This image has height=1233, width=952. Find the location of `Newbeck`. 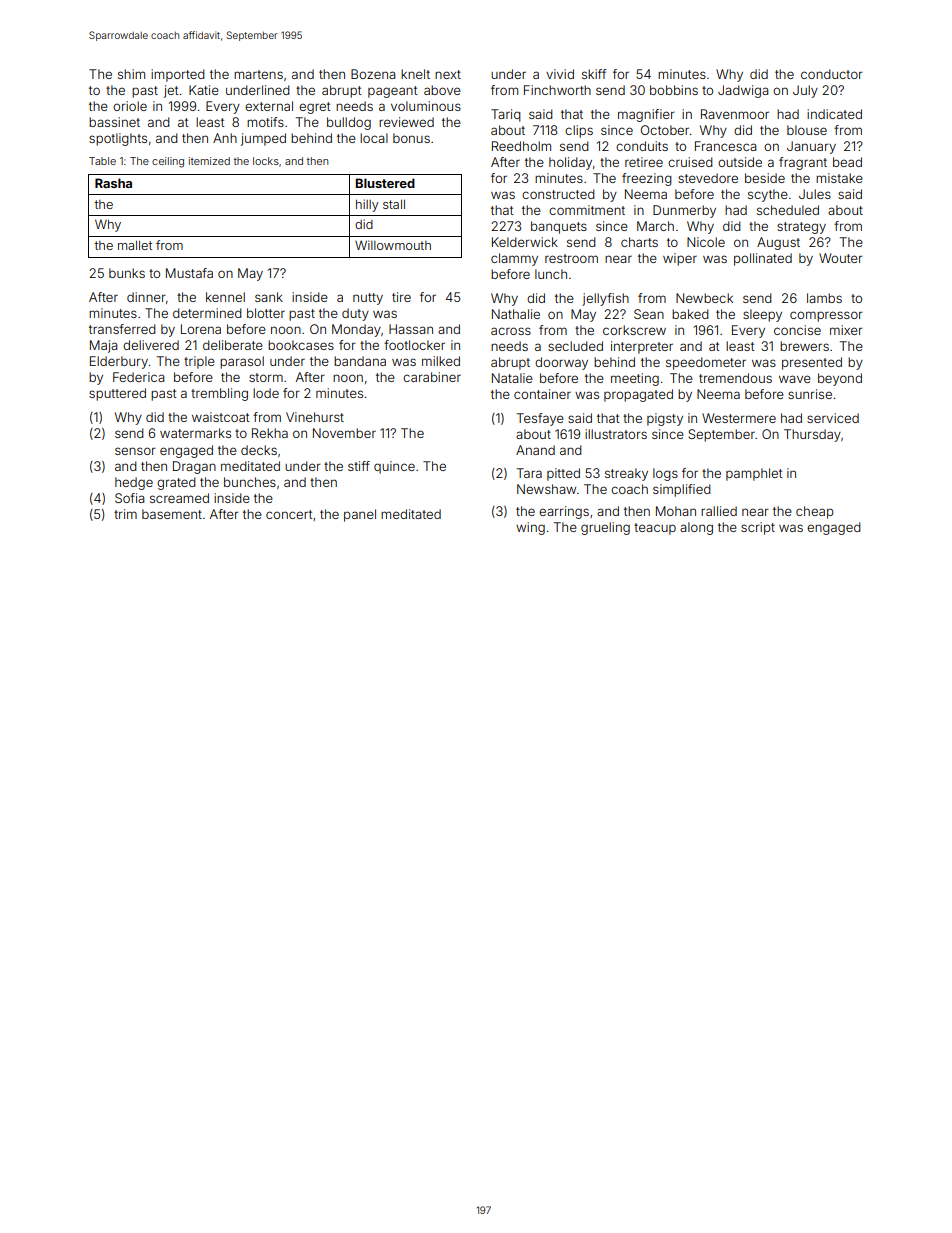

Newbeck is located at coordinates (704, 298).
